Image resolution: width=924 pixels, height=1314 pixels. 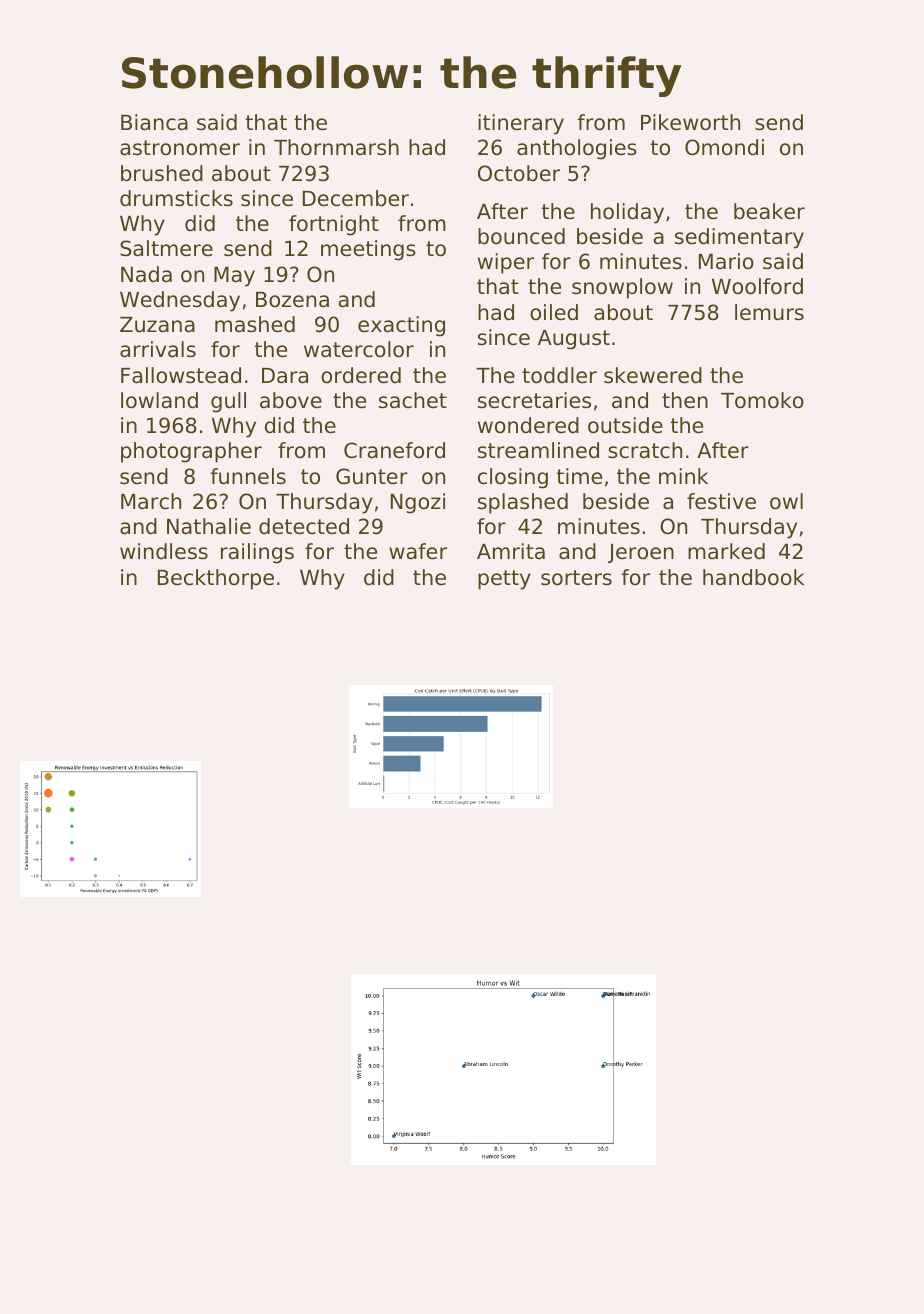 What do you see at coordinates (521, 124) in the screenshot?
I see `itinerary` at bounding box center [521, 124].
